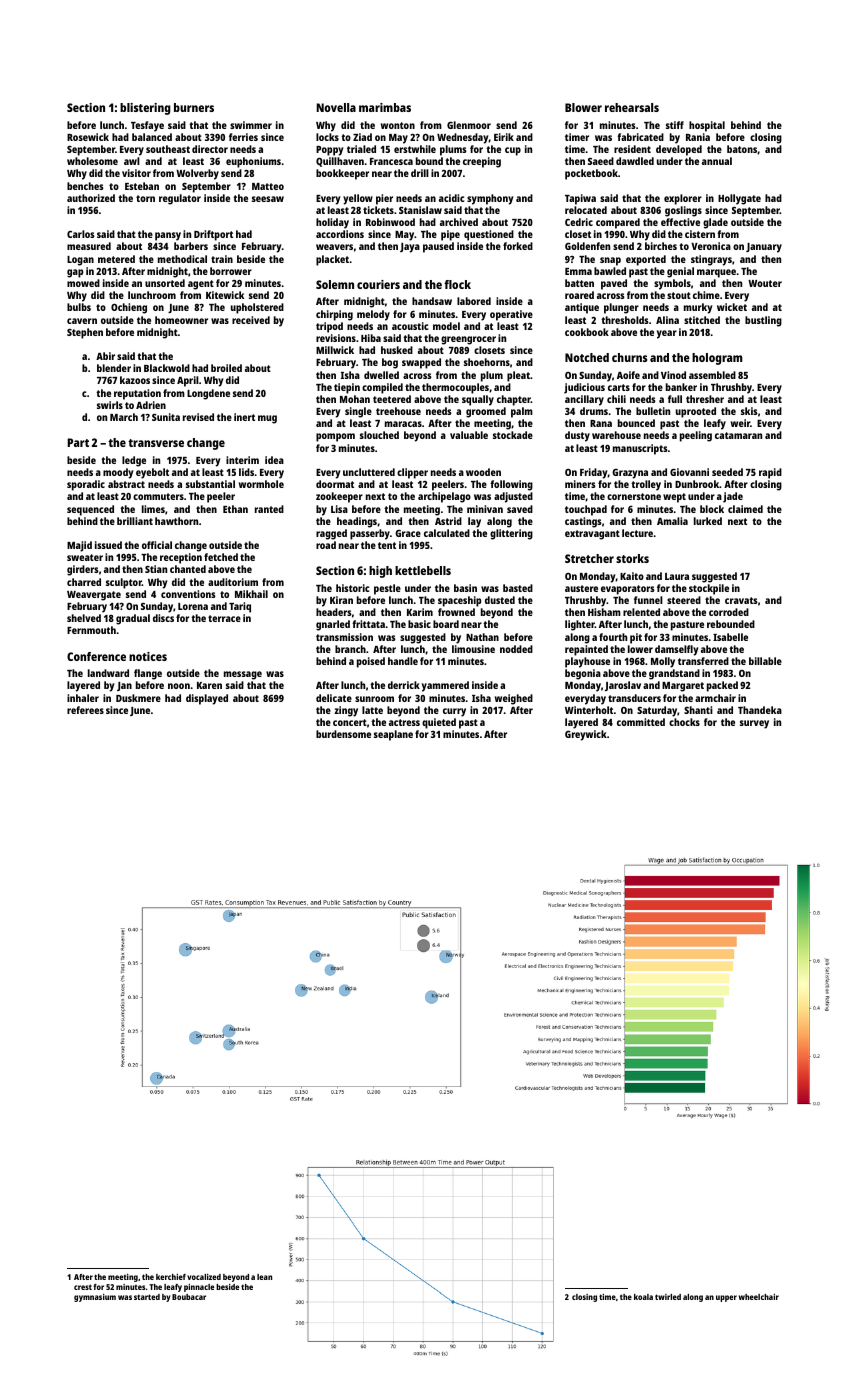  I want to click on gymnasium, so click(95, 1298).
